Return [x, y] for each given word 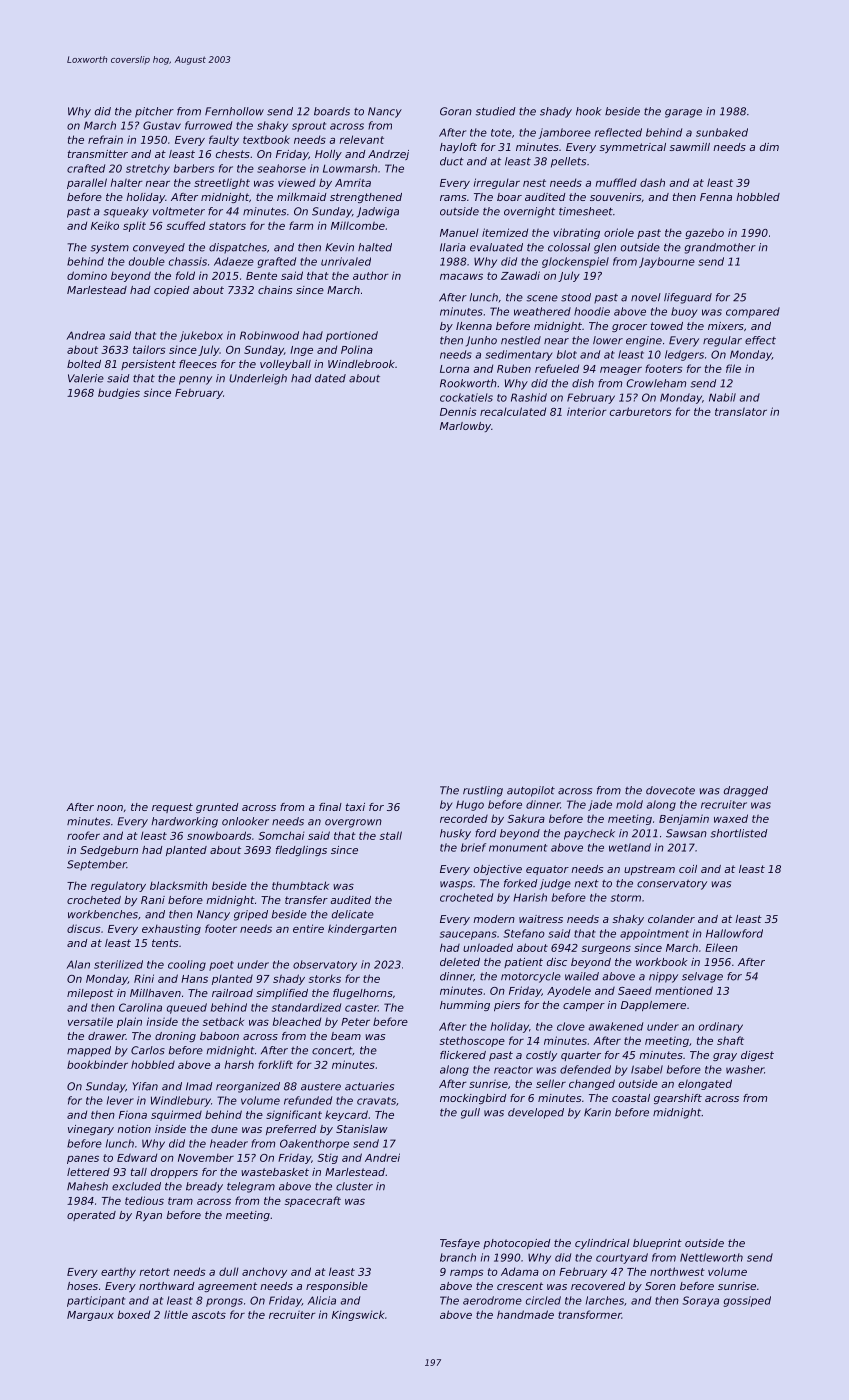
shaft [730, 1040]
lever [120, 1100]
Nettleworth [711, 1257]
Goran [456, 111]
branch [458, 1257]
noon [110, 808]
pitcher [154, 112]
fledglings [301, 851]
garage [683, 113]
